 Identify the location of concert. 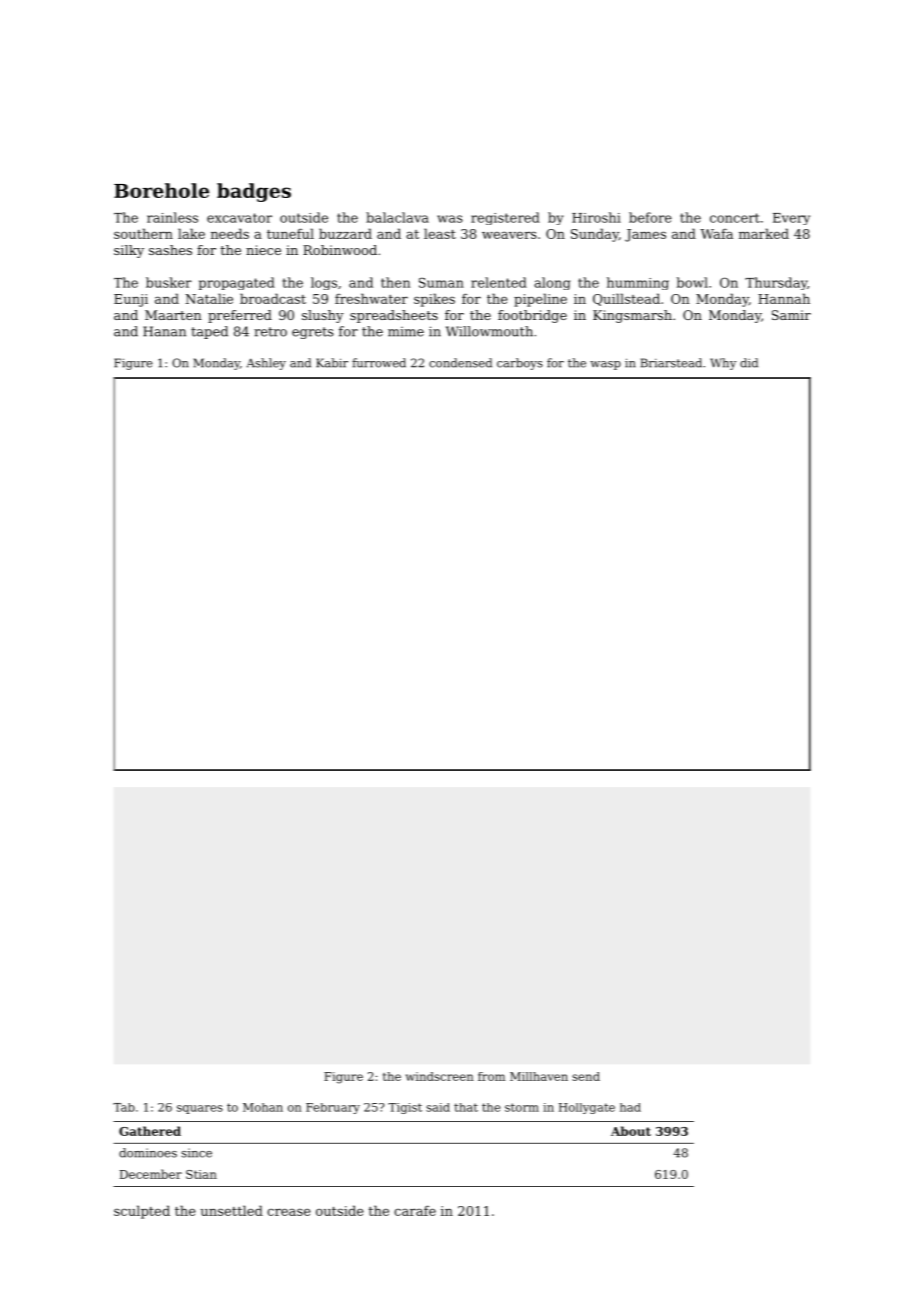
(735, 218).
